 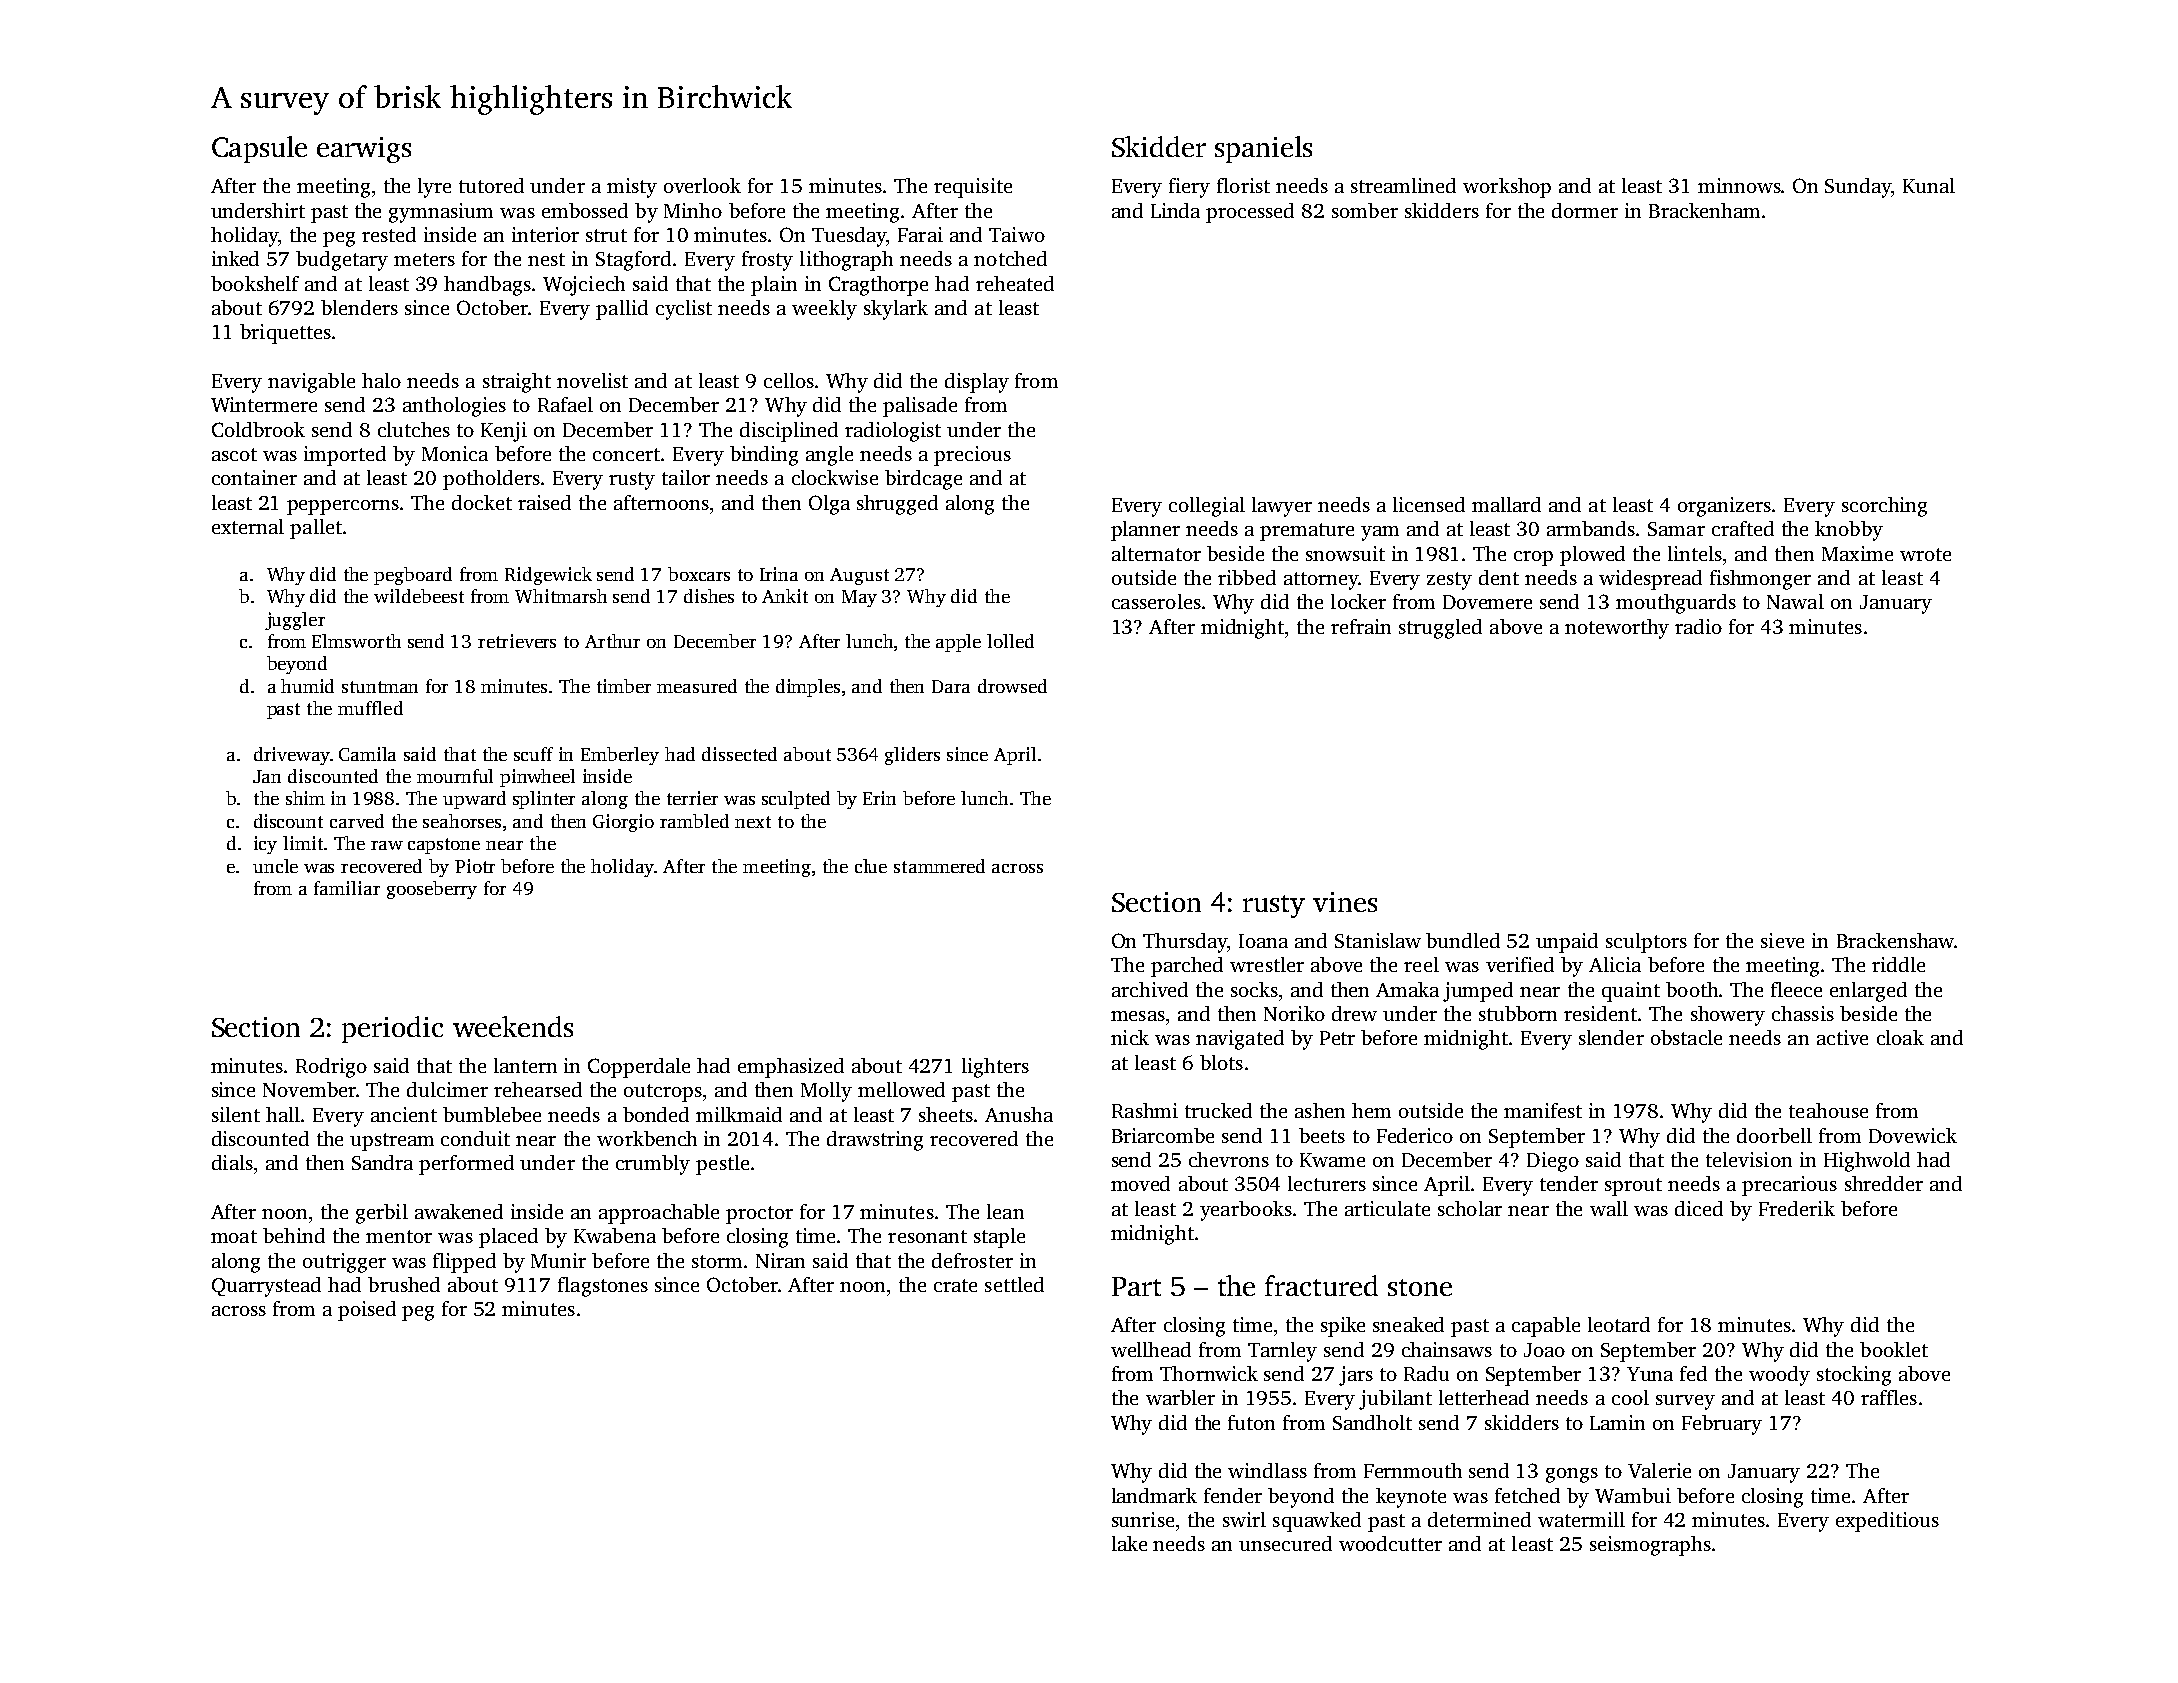 I want to click on Capsule, so click(x=259, y=149).
